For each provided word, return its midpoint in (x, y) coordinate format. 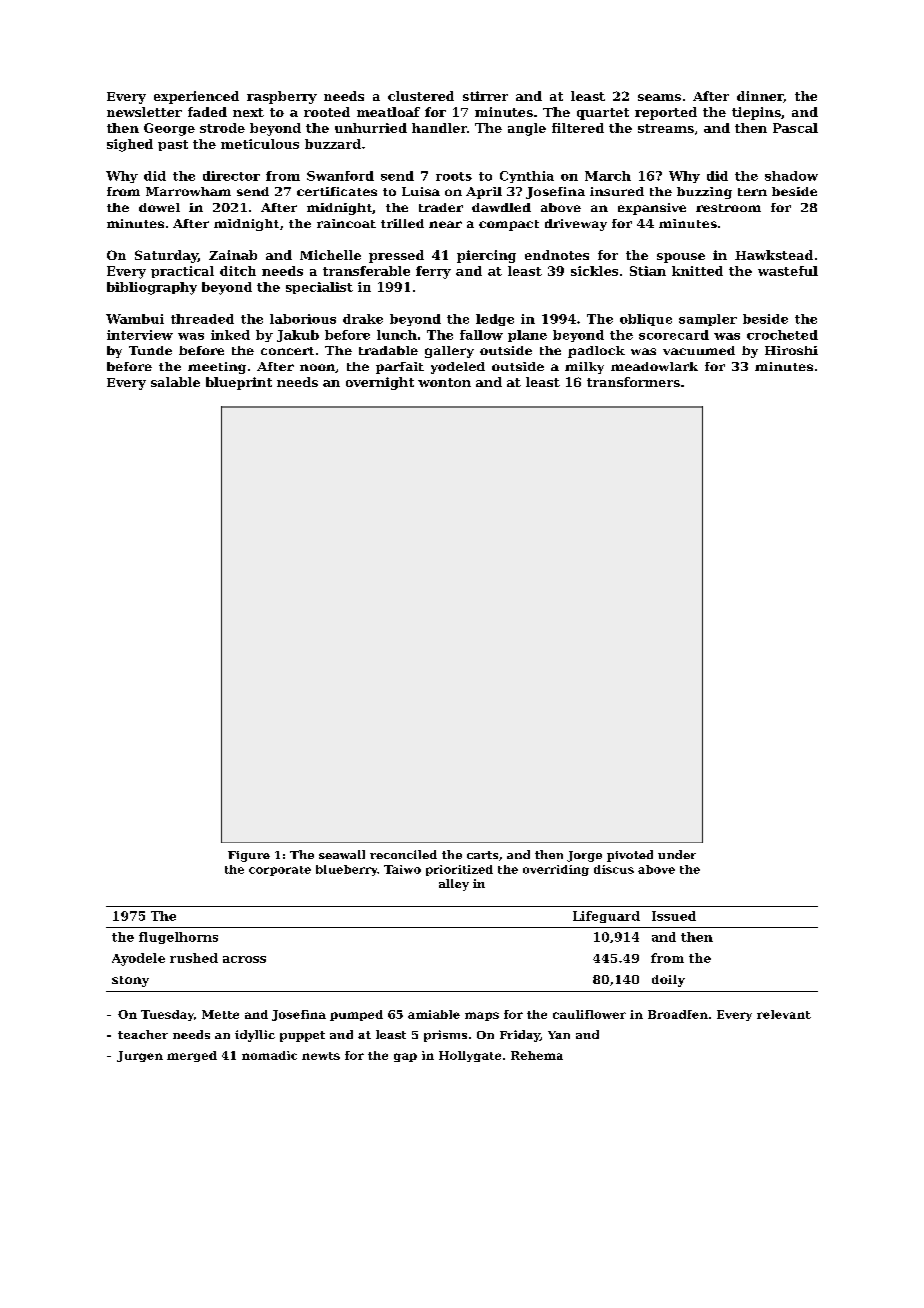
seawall (342, 854)
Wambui (135, 319)
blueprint (239, 383)
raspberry (282, 97)
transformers (633, 382)
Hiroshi (791, 350)
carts (482, 855)
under (677, 854)
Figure (249, 856)
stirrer (485, 96)
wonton (444, 382)
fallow (481, 335)
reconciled (403, 854)
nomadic (269, 1055)
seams (659, 97)
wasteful (788, 271)
